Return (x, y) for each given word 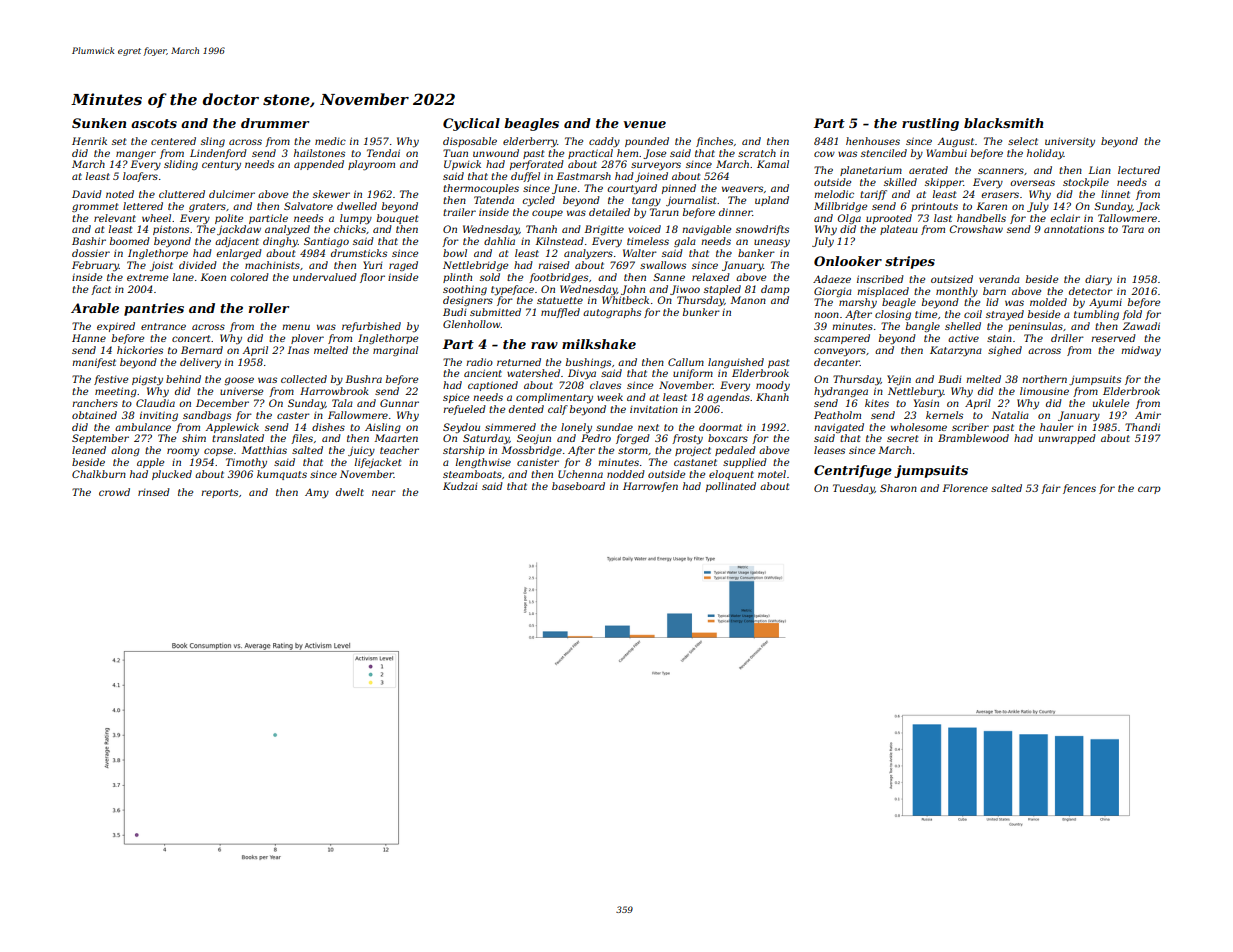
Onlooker (848, 261)
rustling (930, 124)
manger (136, 155)
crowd (114, 492)
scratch (757, 153)
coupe (547, 214)
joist (161, 266)
